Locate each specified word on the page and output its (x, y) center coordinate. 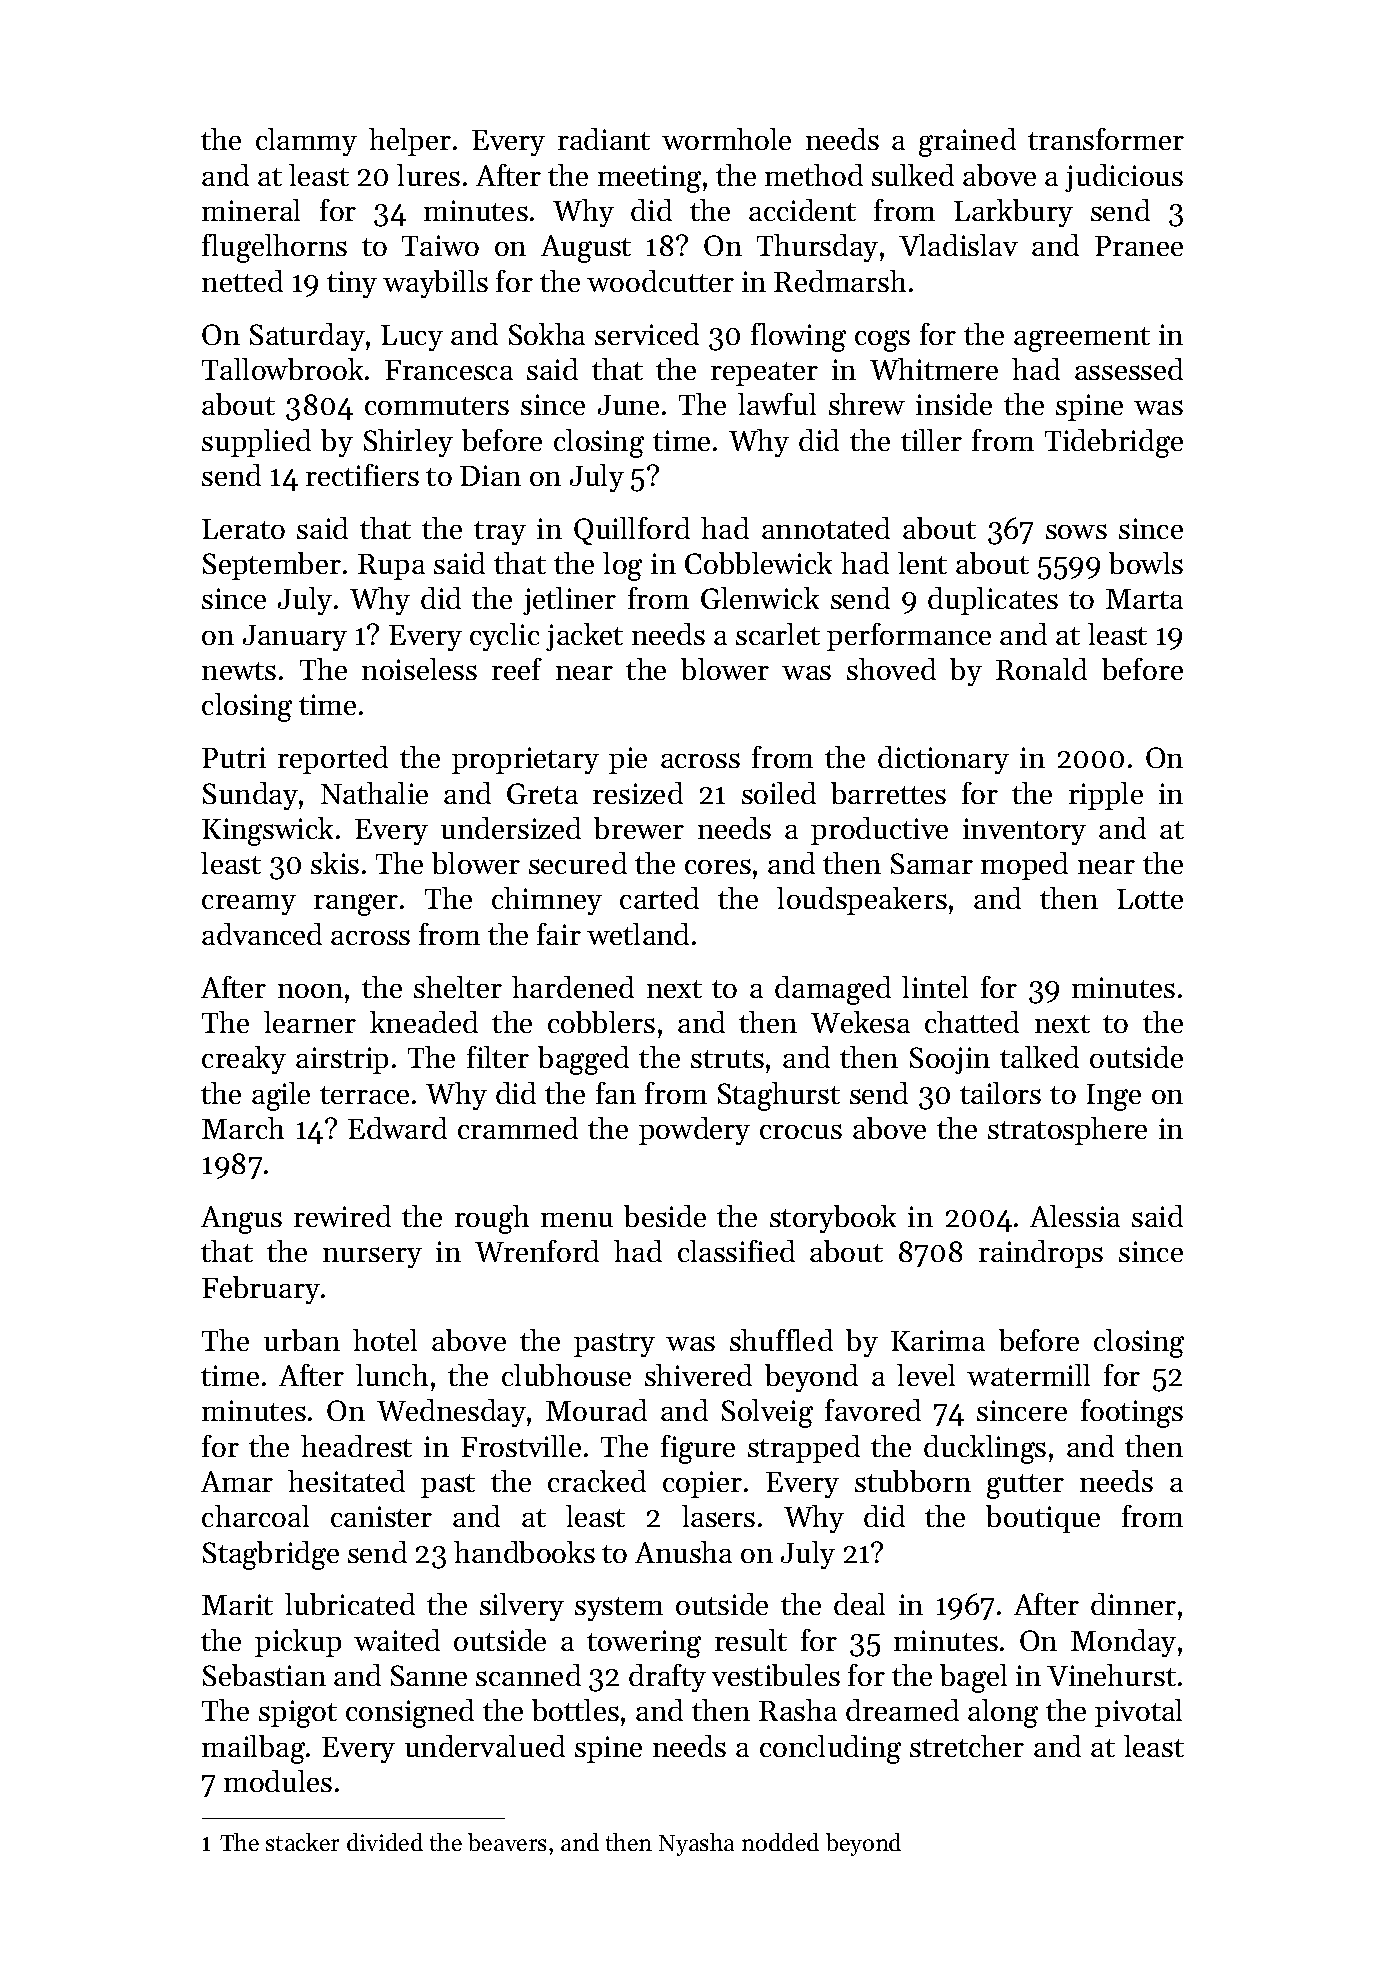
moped (1024, 866)
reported (333, 760)
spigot (298, 1714)
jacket (584, 637)
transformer (1106, 139)
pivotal (1138, 1713)
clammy (306, 142)
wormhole (726, 139)
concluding (830, 1749)
